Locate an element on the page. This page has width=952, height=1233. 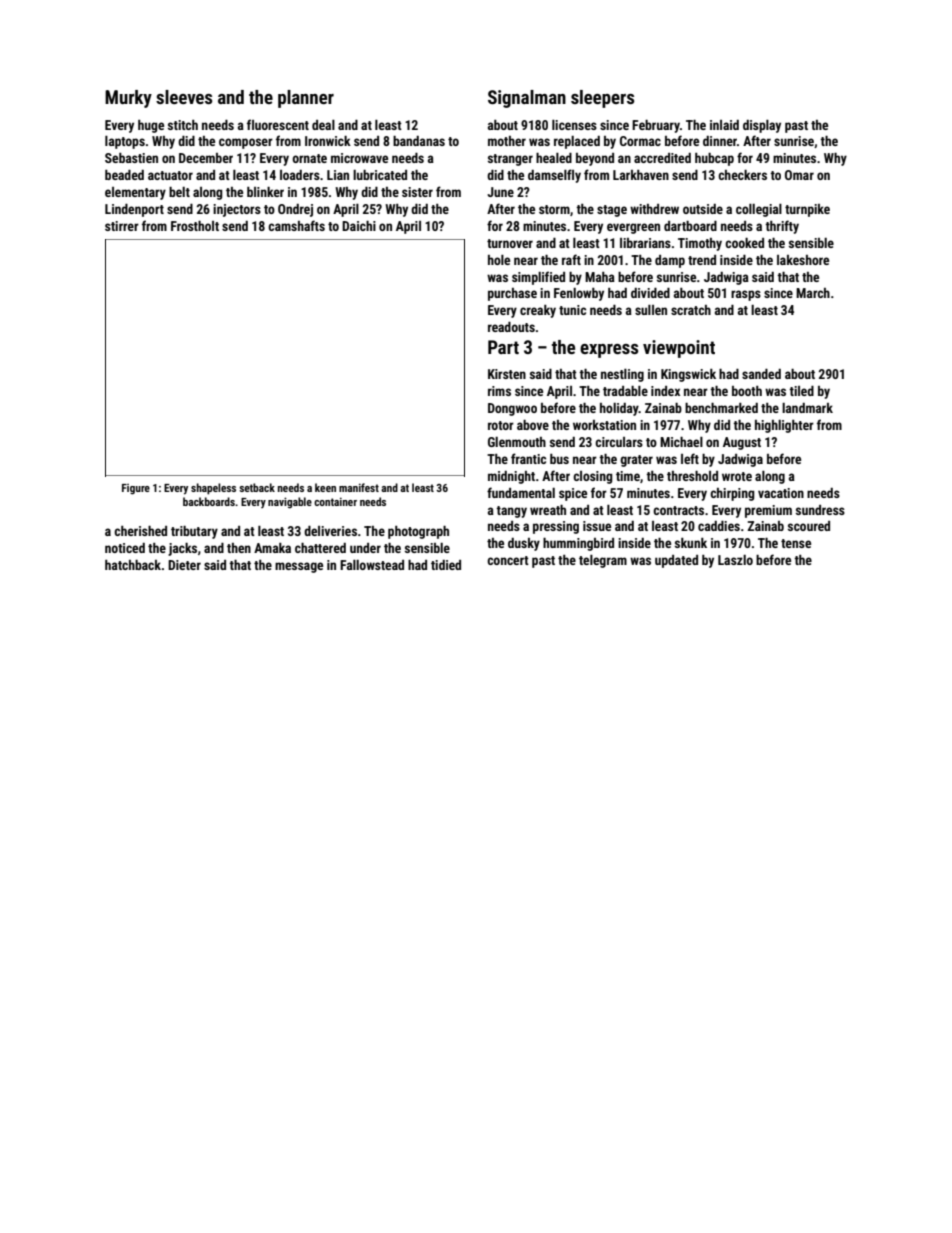
above is located at coordinates (533, 425).
